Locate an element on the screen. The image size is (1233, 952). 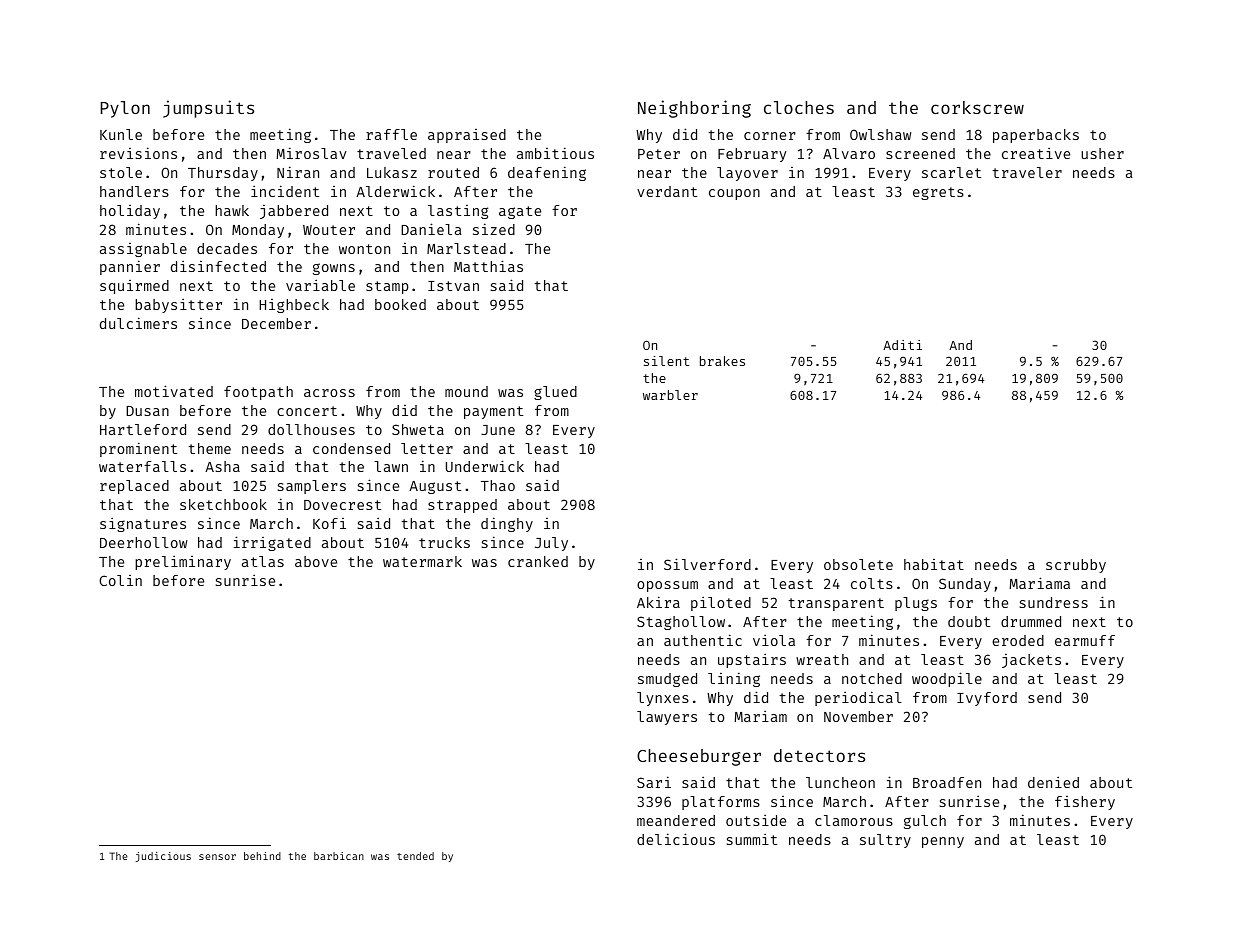
Deerhollow is located at coordinates (143, 542).
